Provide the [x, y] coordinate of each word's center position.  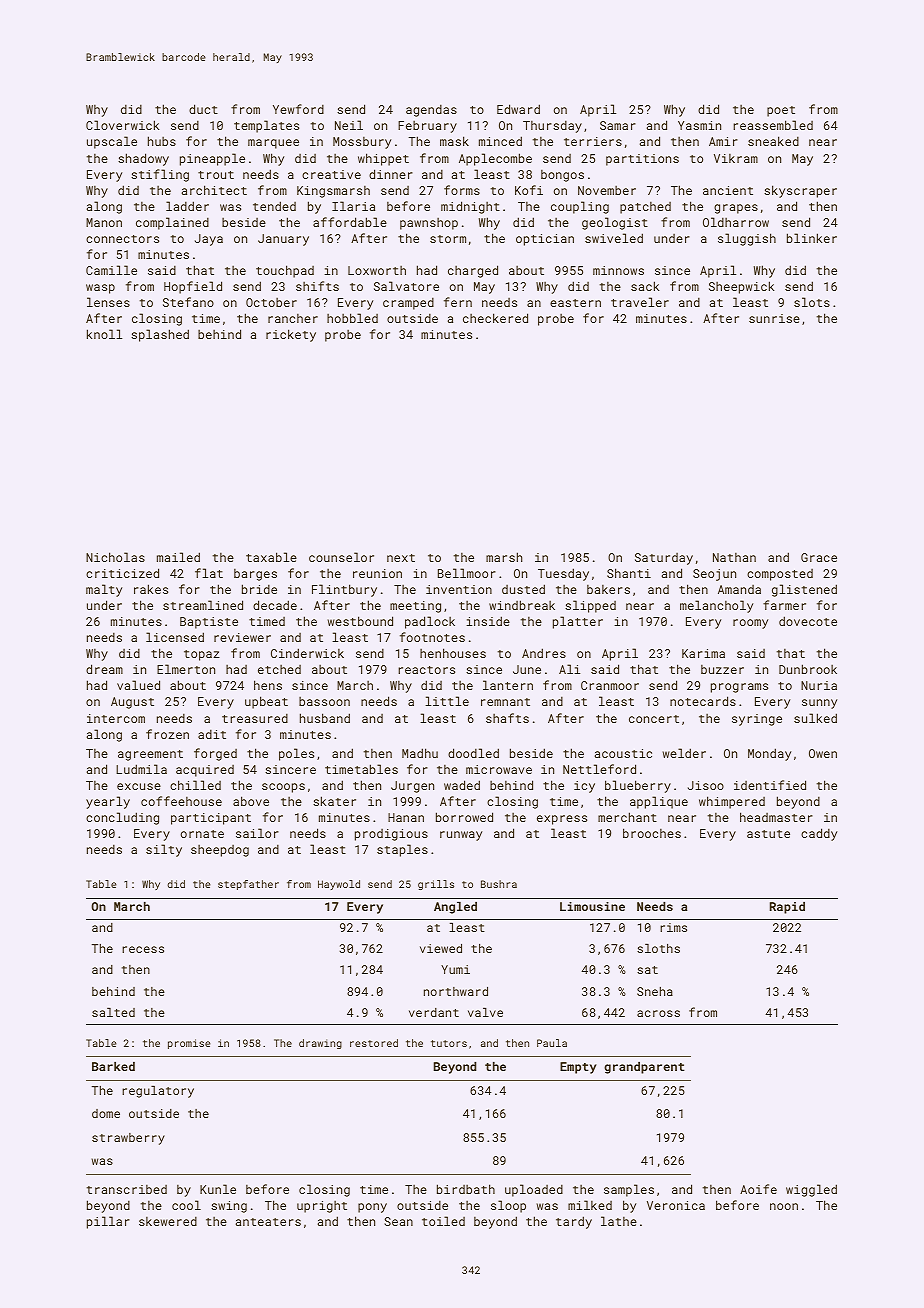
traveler [640, 302]
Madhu [420, 753]
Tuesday [563, 574]
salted [113, 1012]
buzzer [722, 669]
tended [274, 206]
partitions [642, 160]
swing [229, 1207]
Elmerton [186, 669]
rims [673, 927]
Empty [578, 1068]
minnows [618, 270]
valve [485, 1012]
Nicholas [115, 557]
